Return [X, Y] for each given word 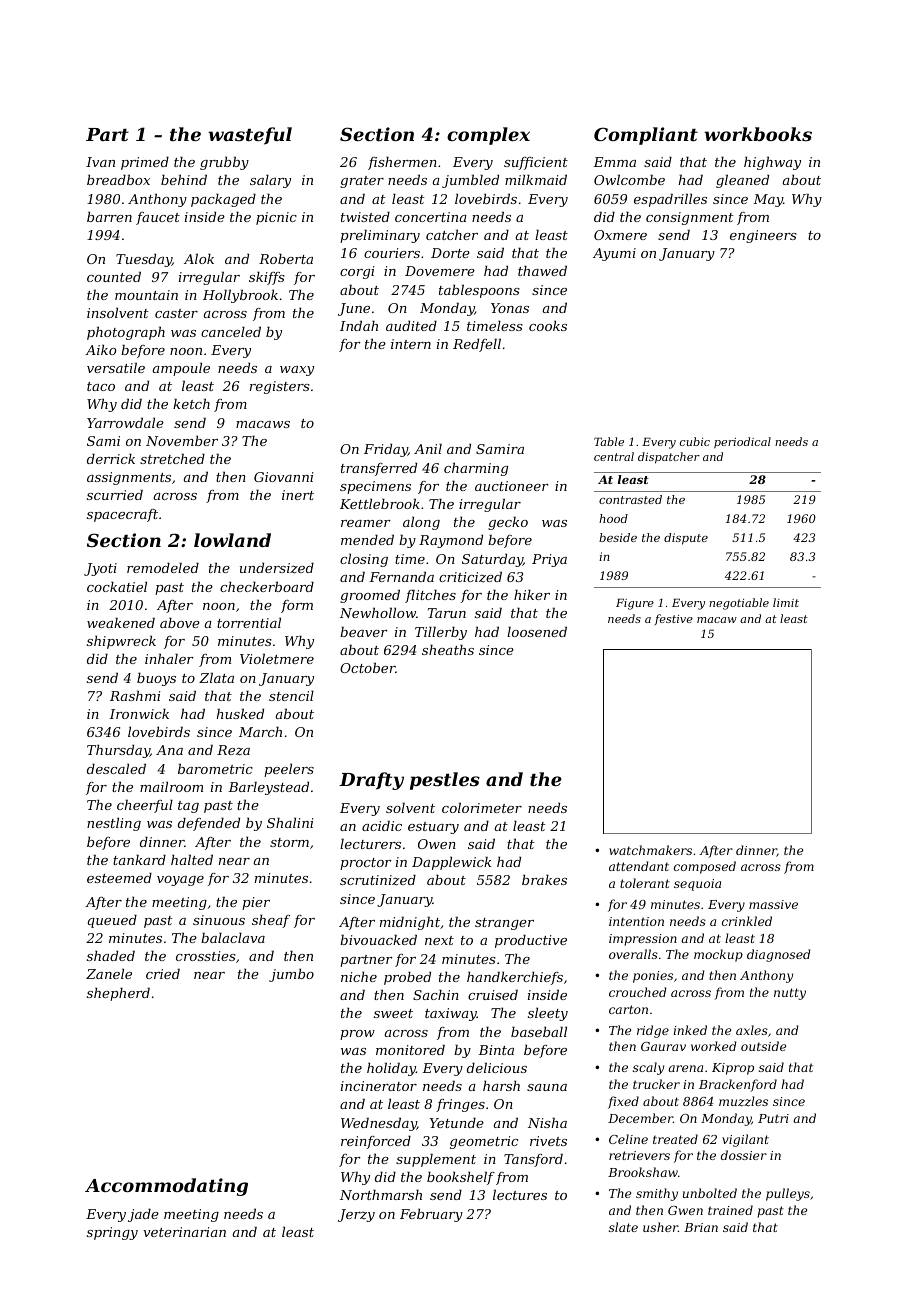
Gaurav [663, 1046]
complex [488, 136]
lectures [520, 1194]
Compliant [646, 136]
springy [112, 1233]
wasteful [250, 136]
